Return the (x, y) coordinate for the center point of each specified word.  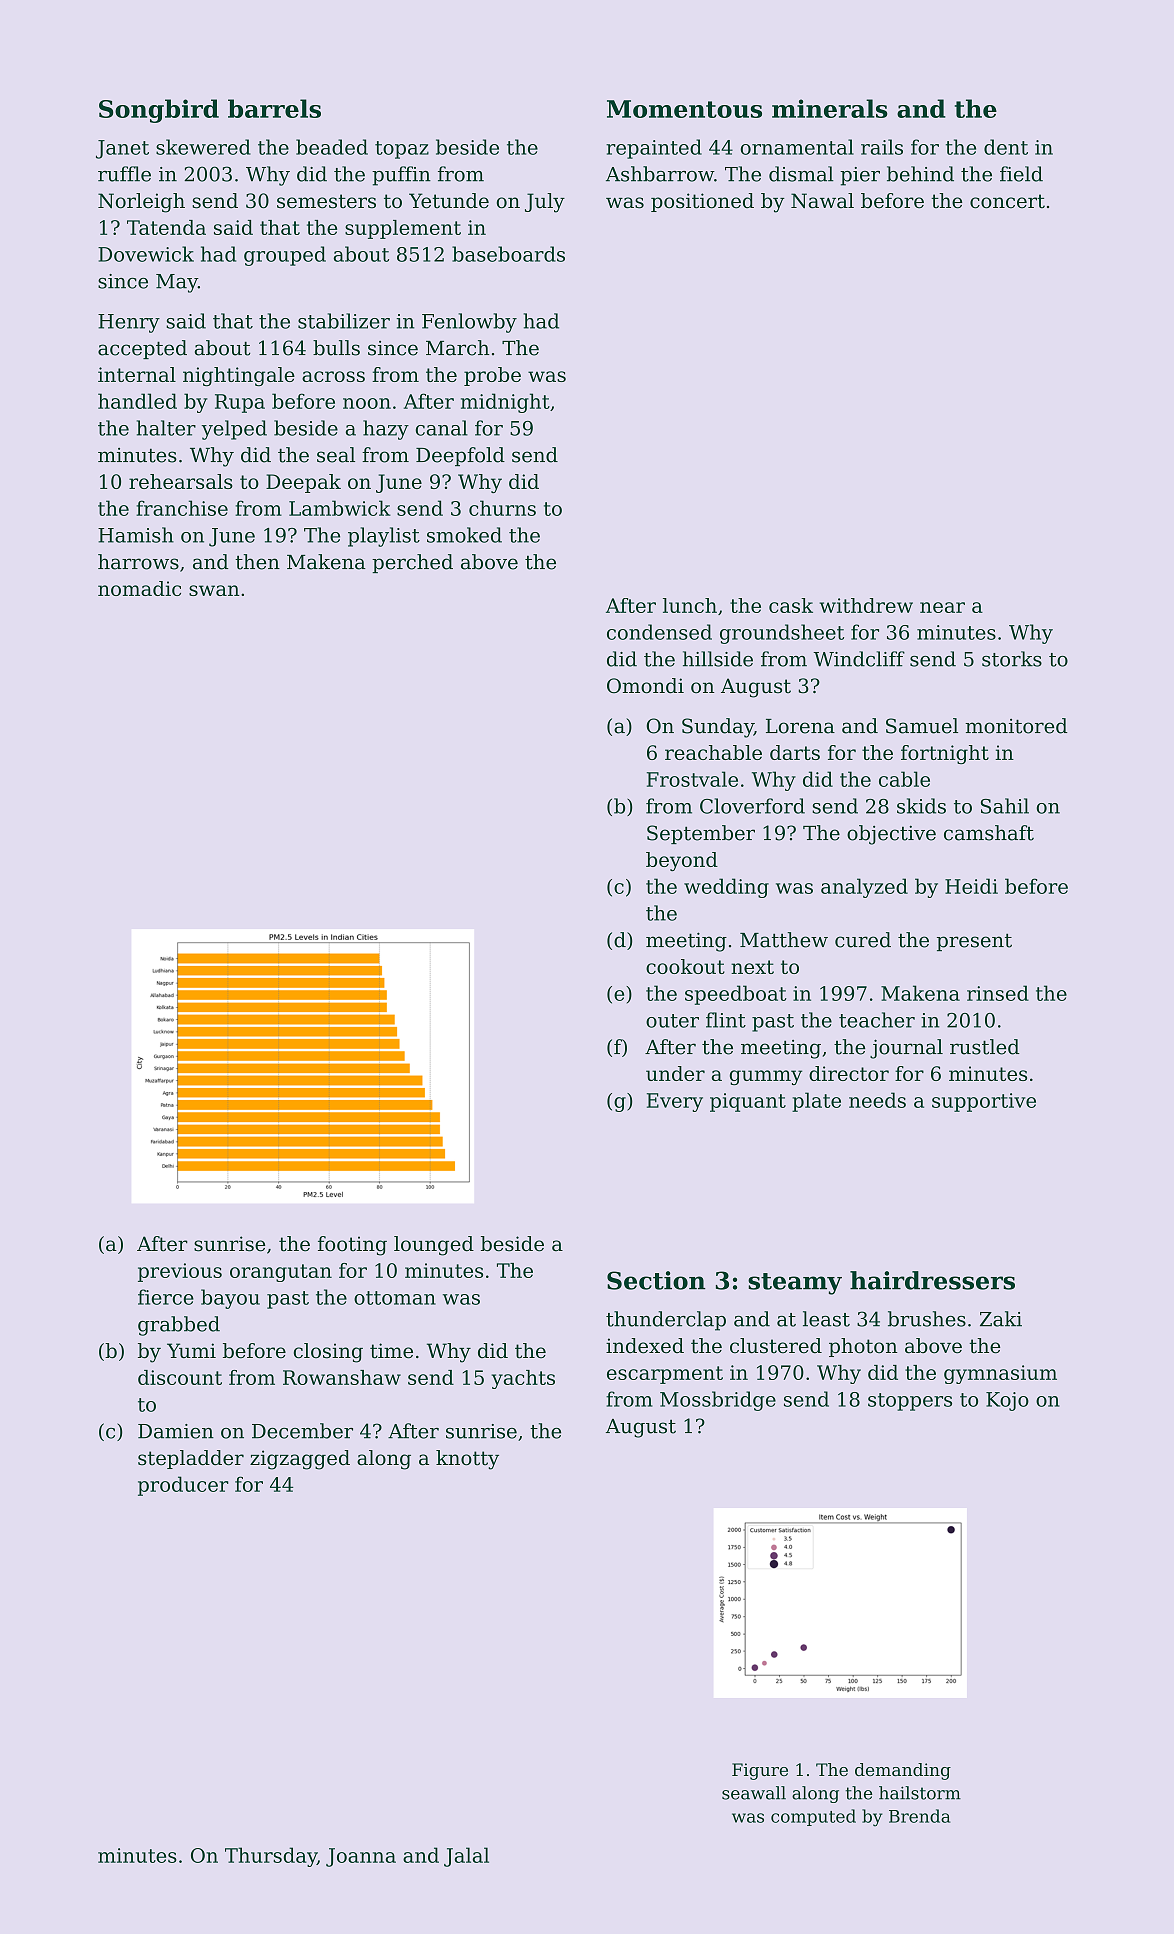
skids (921, 806)
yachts (523, 1379)
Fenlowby (469, 323)
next (752, 967)
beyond (682, 861)
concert (1007, 201)
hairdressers (932, 1280)
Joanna (361, 1857)
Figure (760, 1771)
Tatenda (166, 227)
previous (180, 1272)
